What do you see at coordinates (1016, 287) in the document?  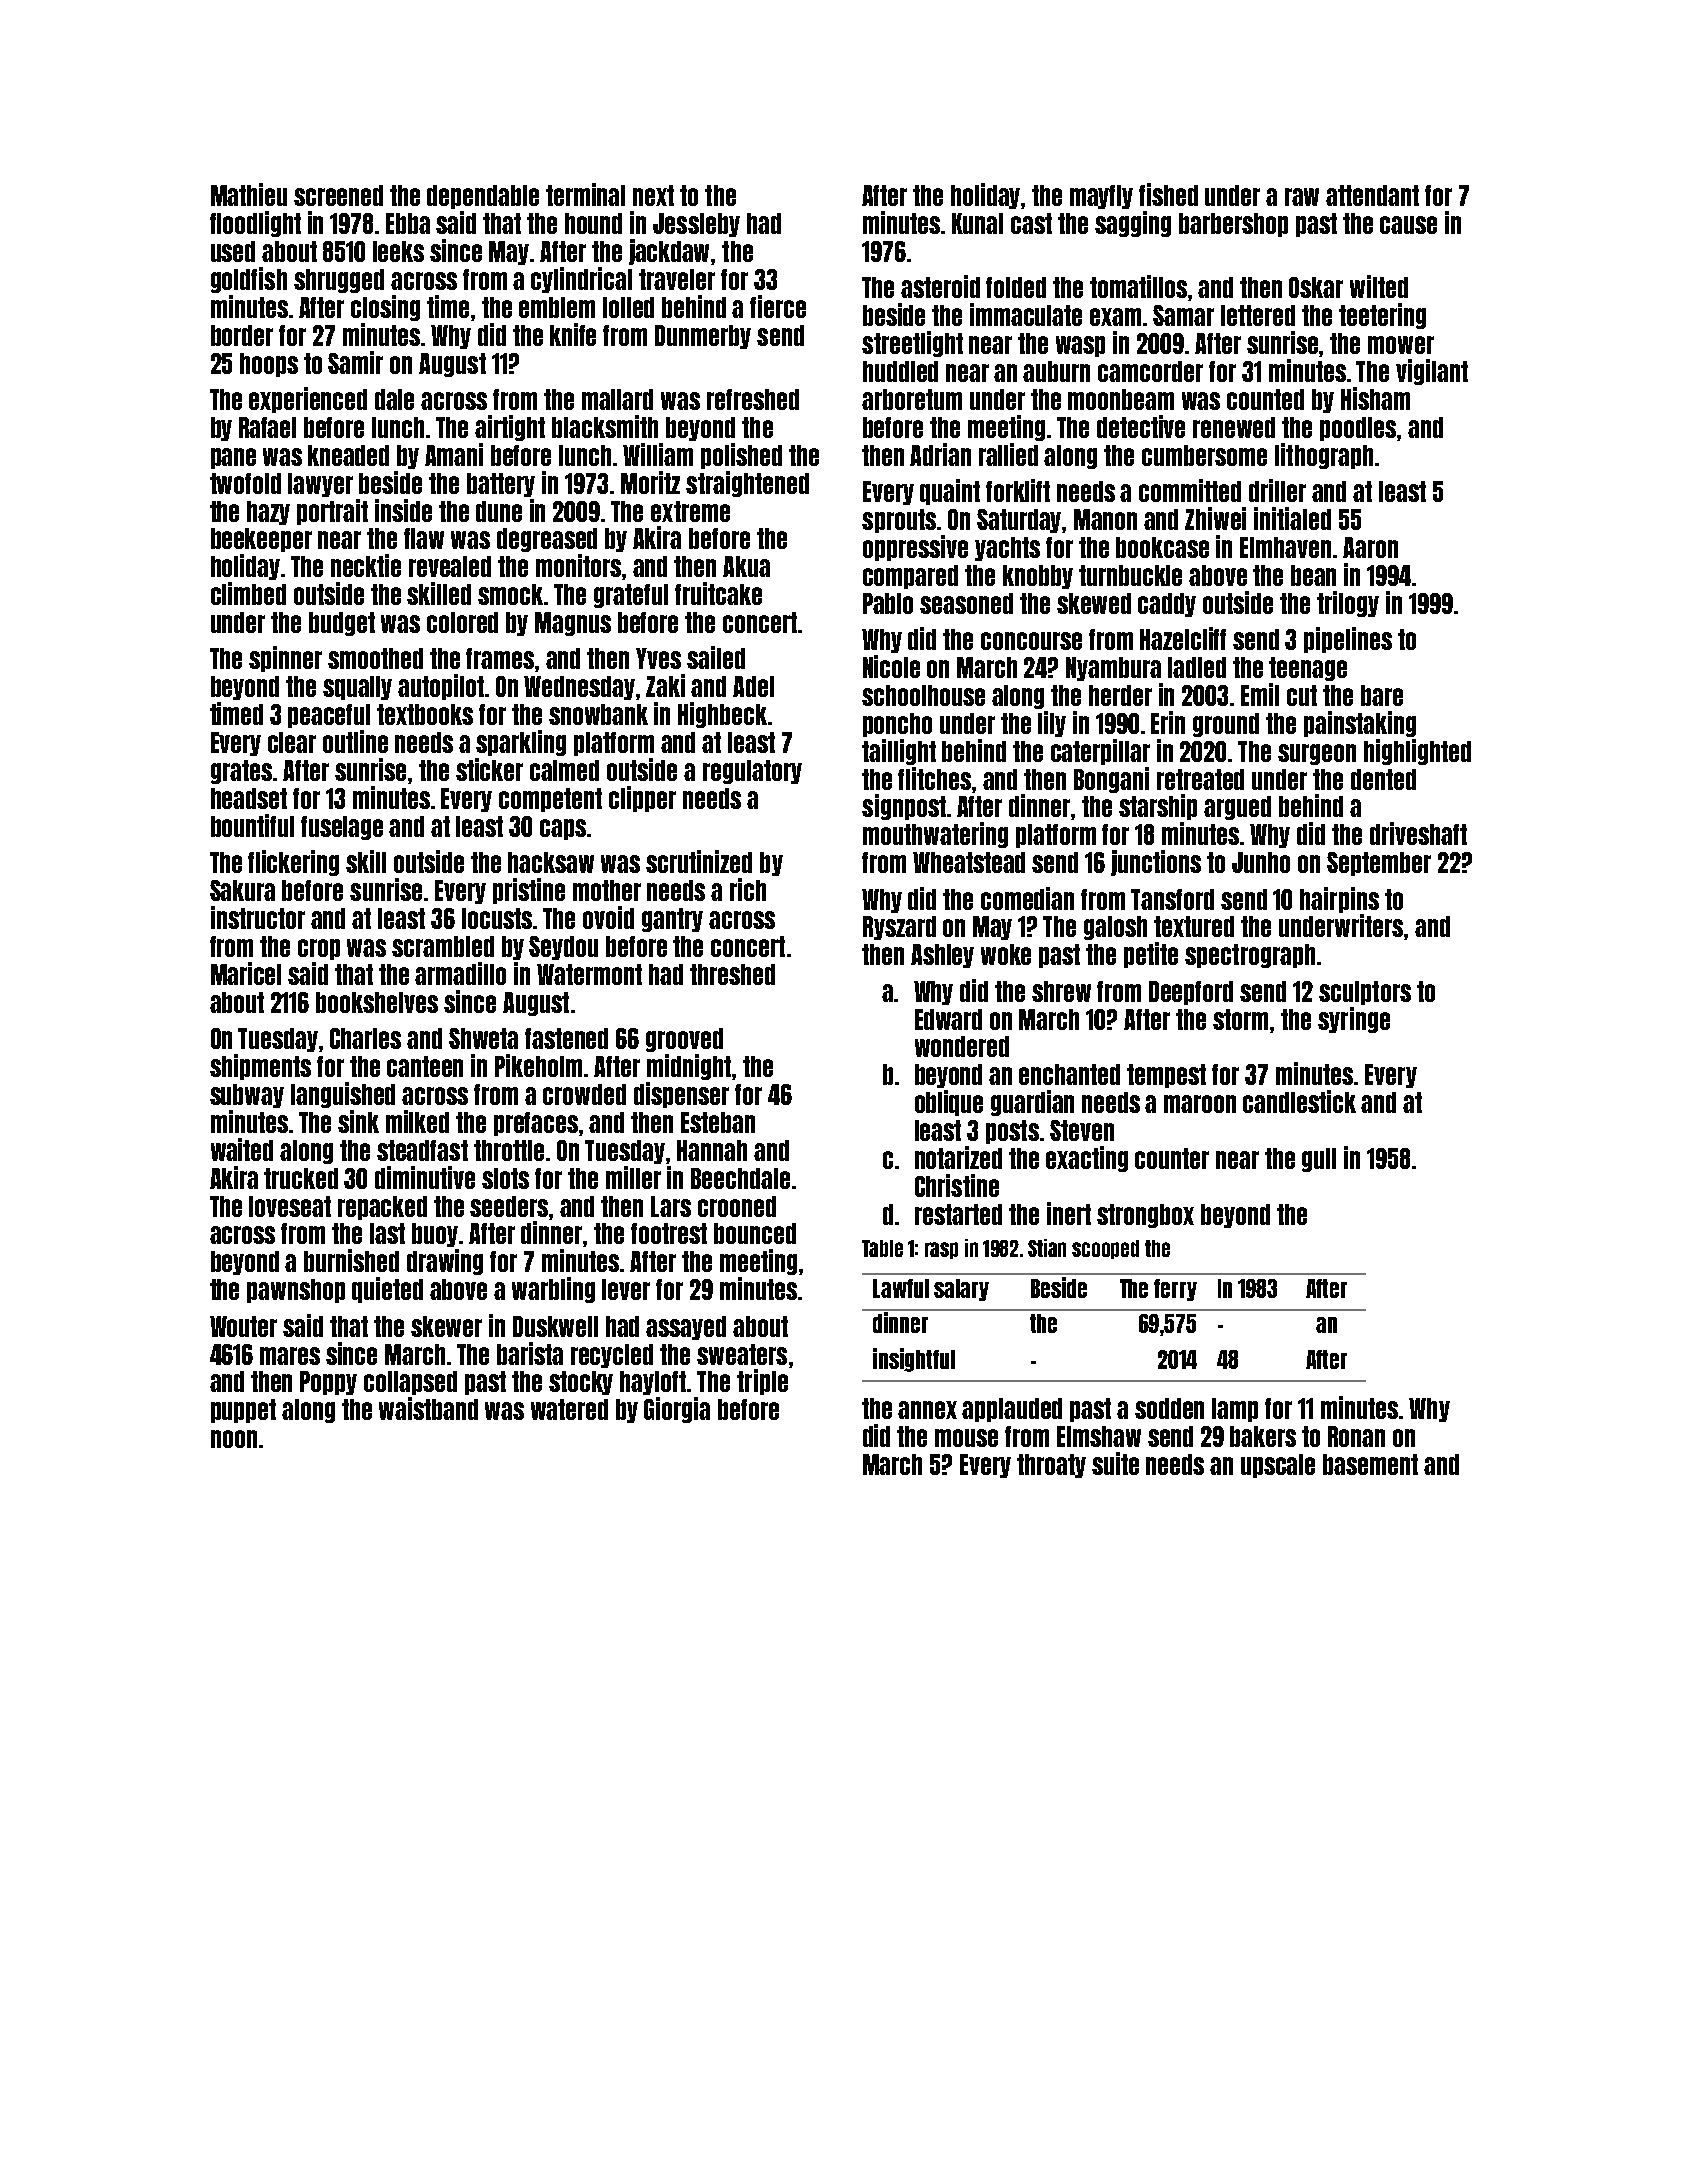 I see `folded` at bounding box center [1016, 287].
